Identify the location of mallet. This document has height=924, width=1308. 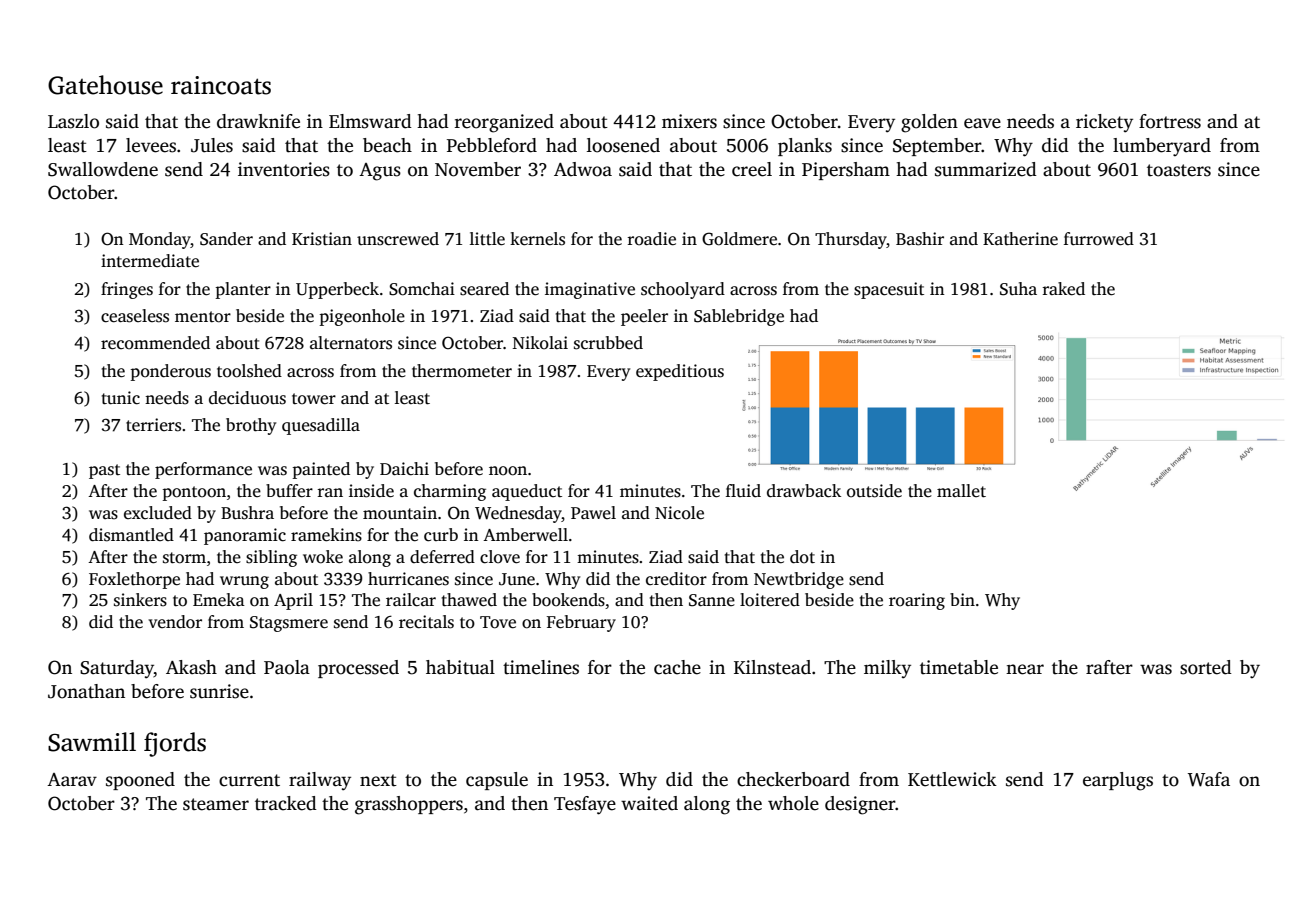
(961, 491).
